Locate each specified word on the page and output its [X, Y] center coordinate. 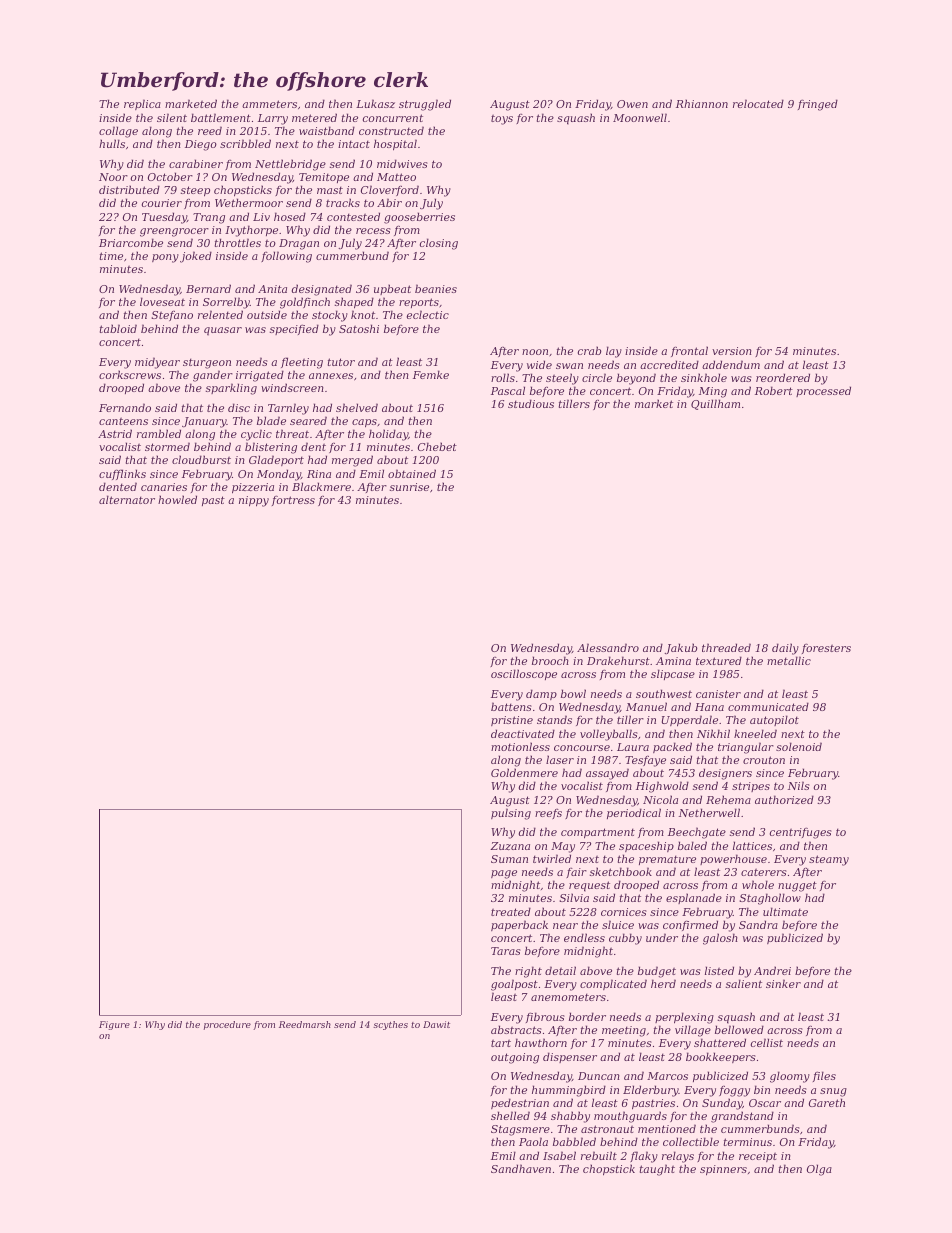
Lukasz [375, 103]
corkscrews [130, 374]
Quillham [715, 404]
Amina [673, 661]
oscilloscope [524, 674]
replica [142, 104]
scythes [390, 1025]
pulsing [511, 814]
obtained [412, 473]
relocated [758, 103]
